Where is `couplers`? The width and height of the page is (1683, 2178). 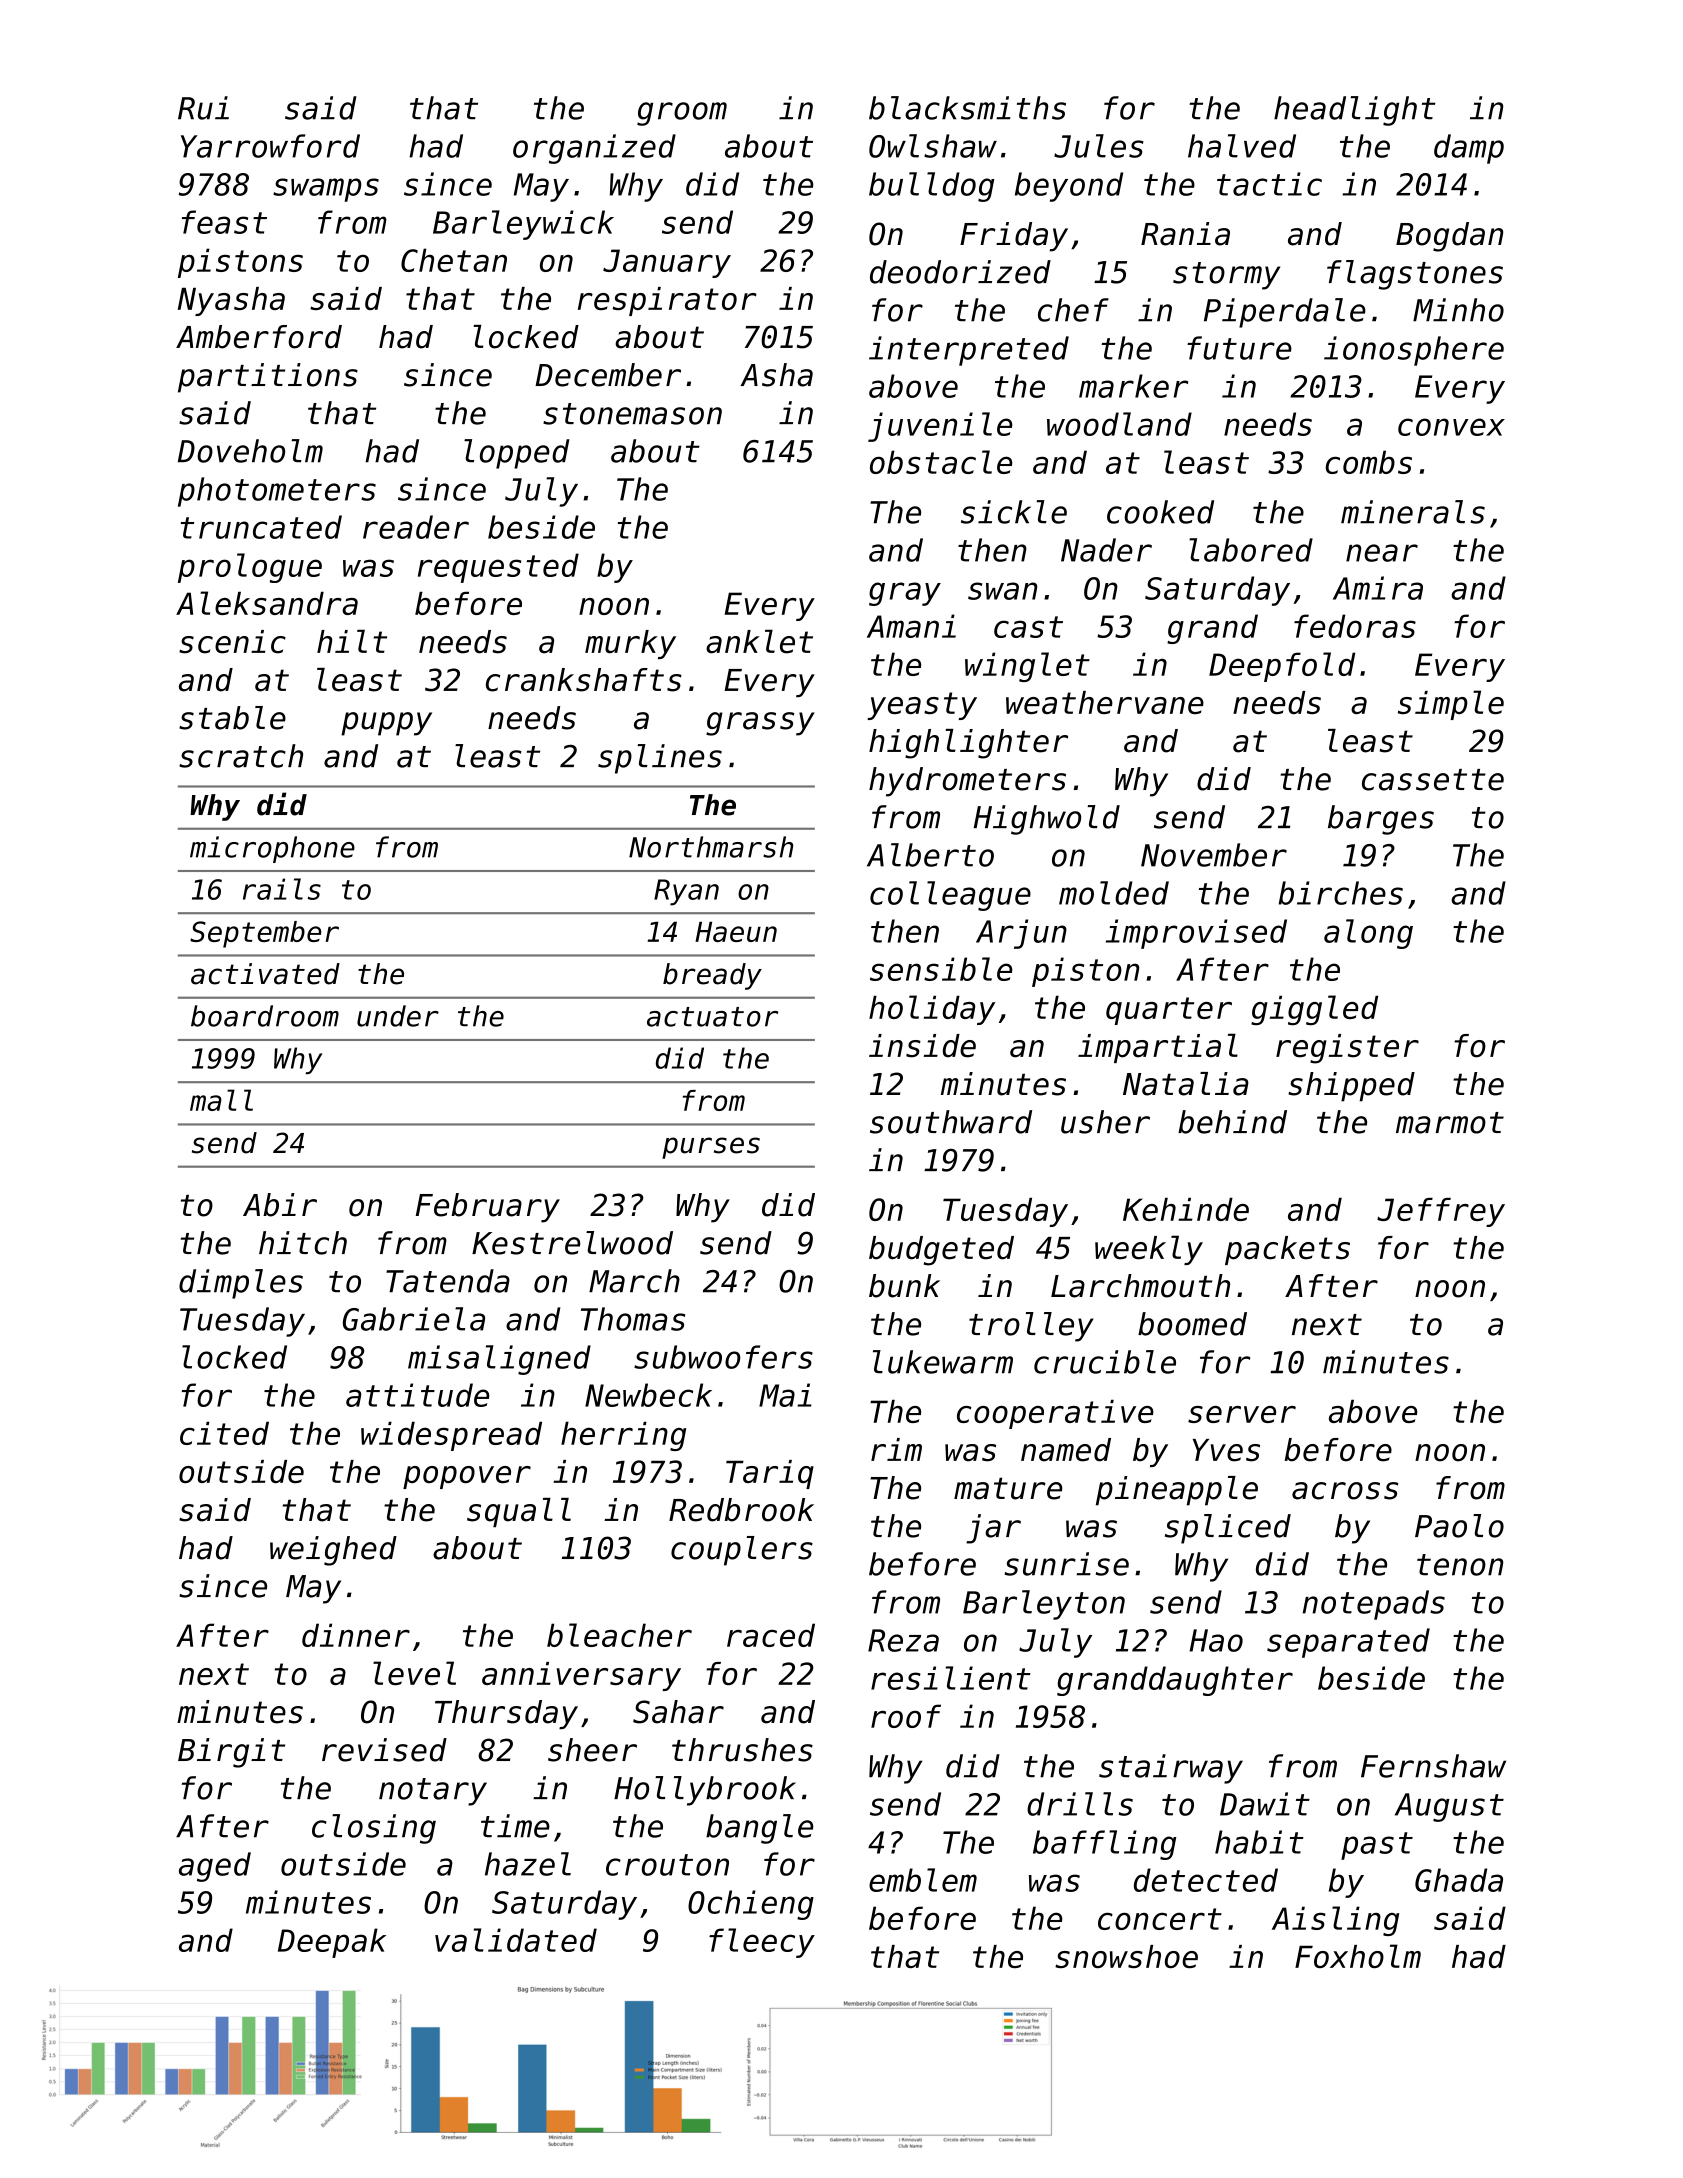
couplers is located at coordinates (742, 1551).
